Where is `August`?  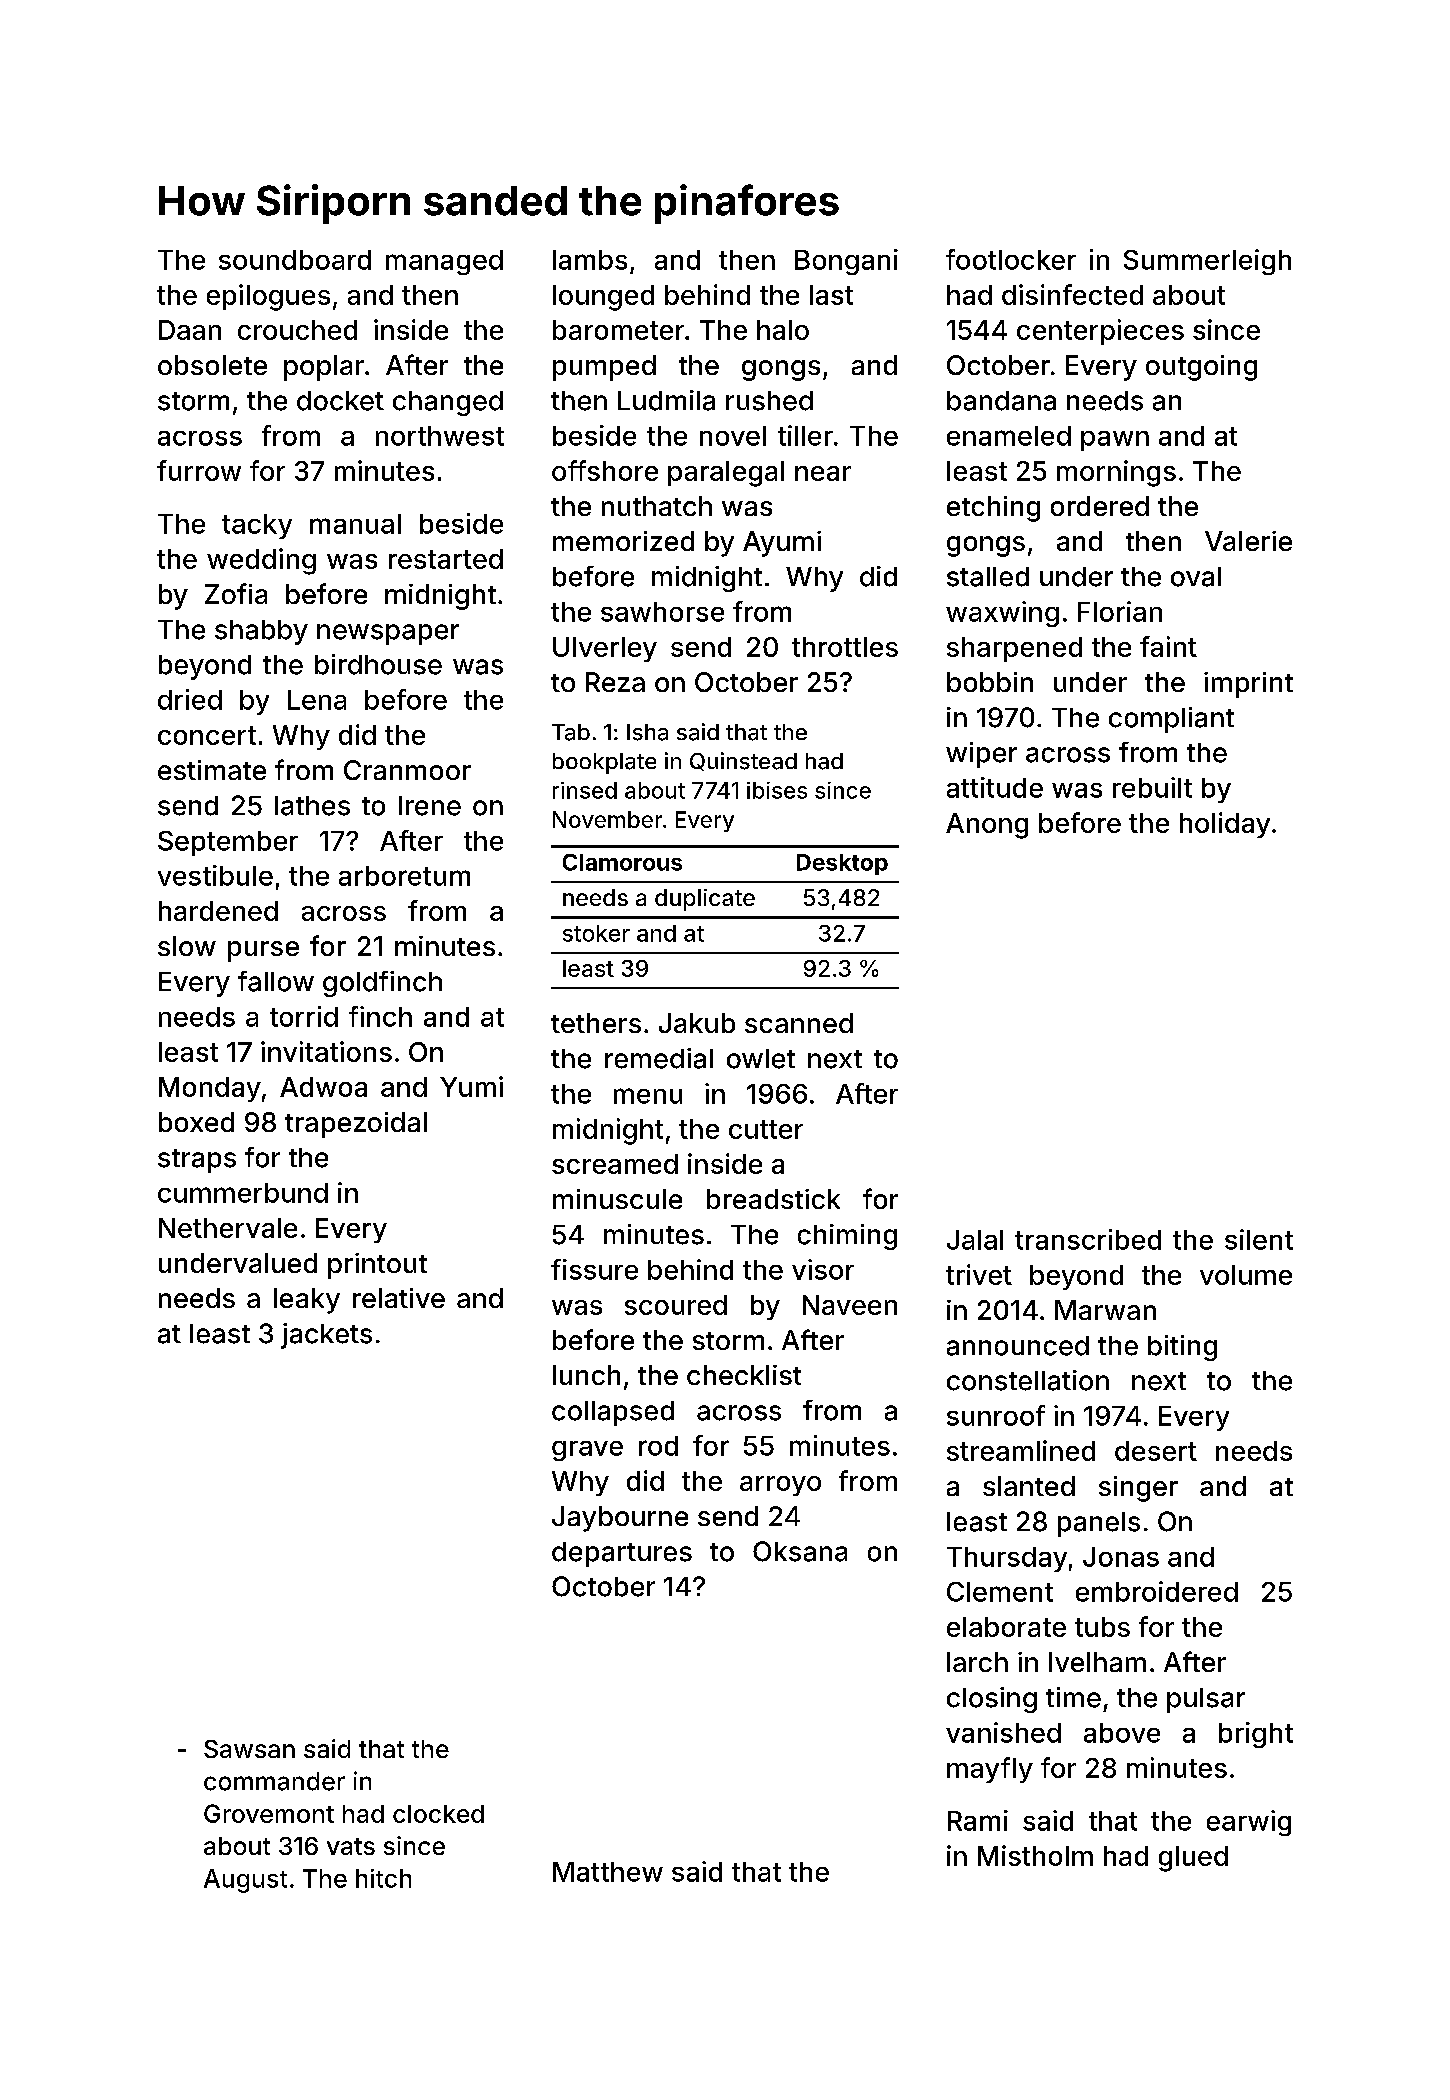
August is located at coordinates (245, 1881).
